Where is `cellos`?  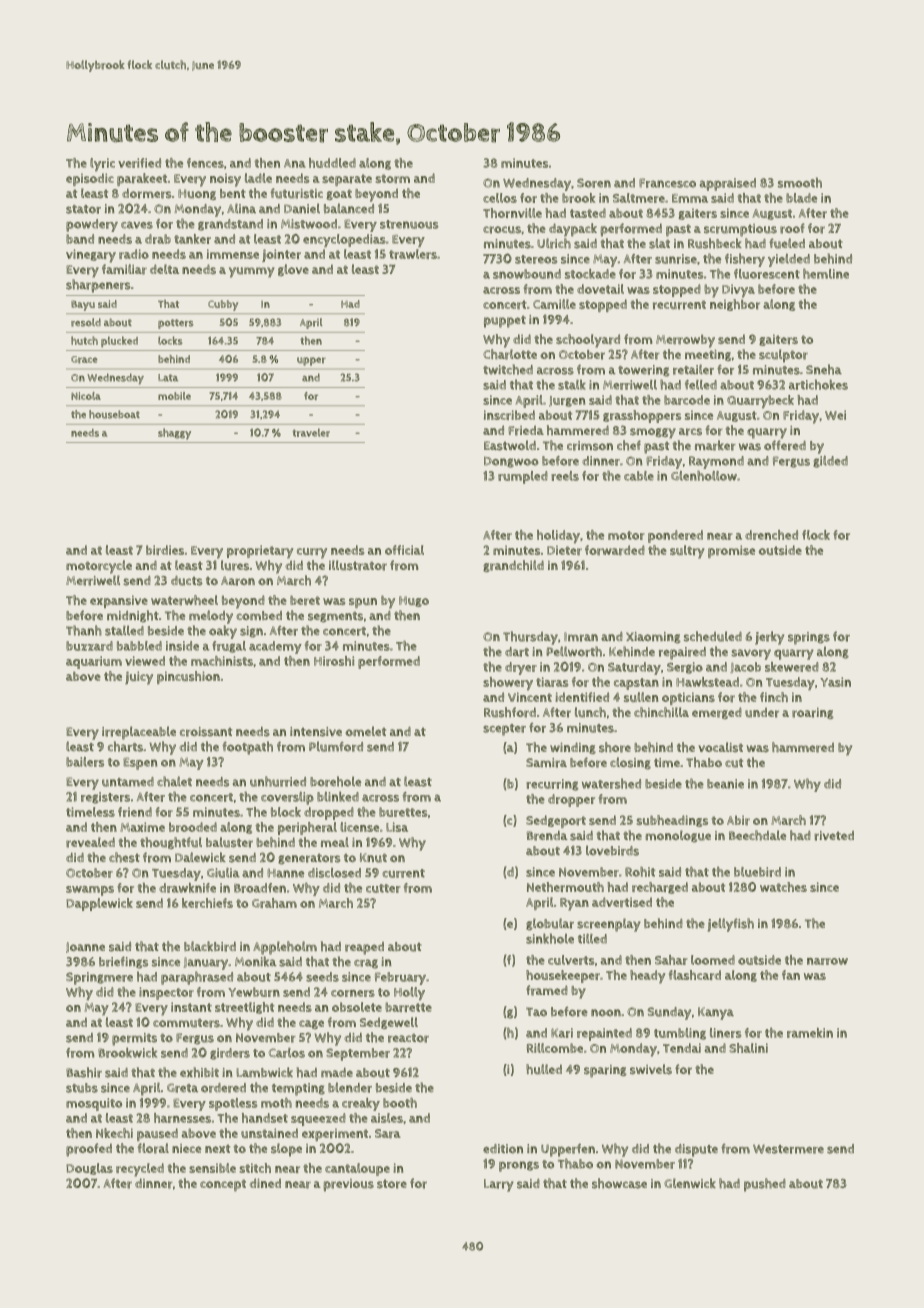 cellos is located at coordinates (500, 198).
